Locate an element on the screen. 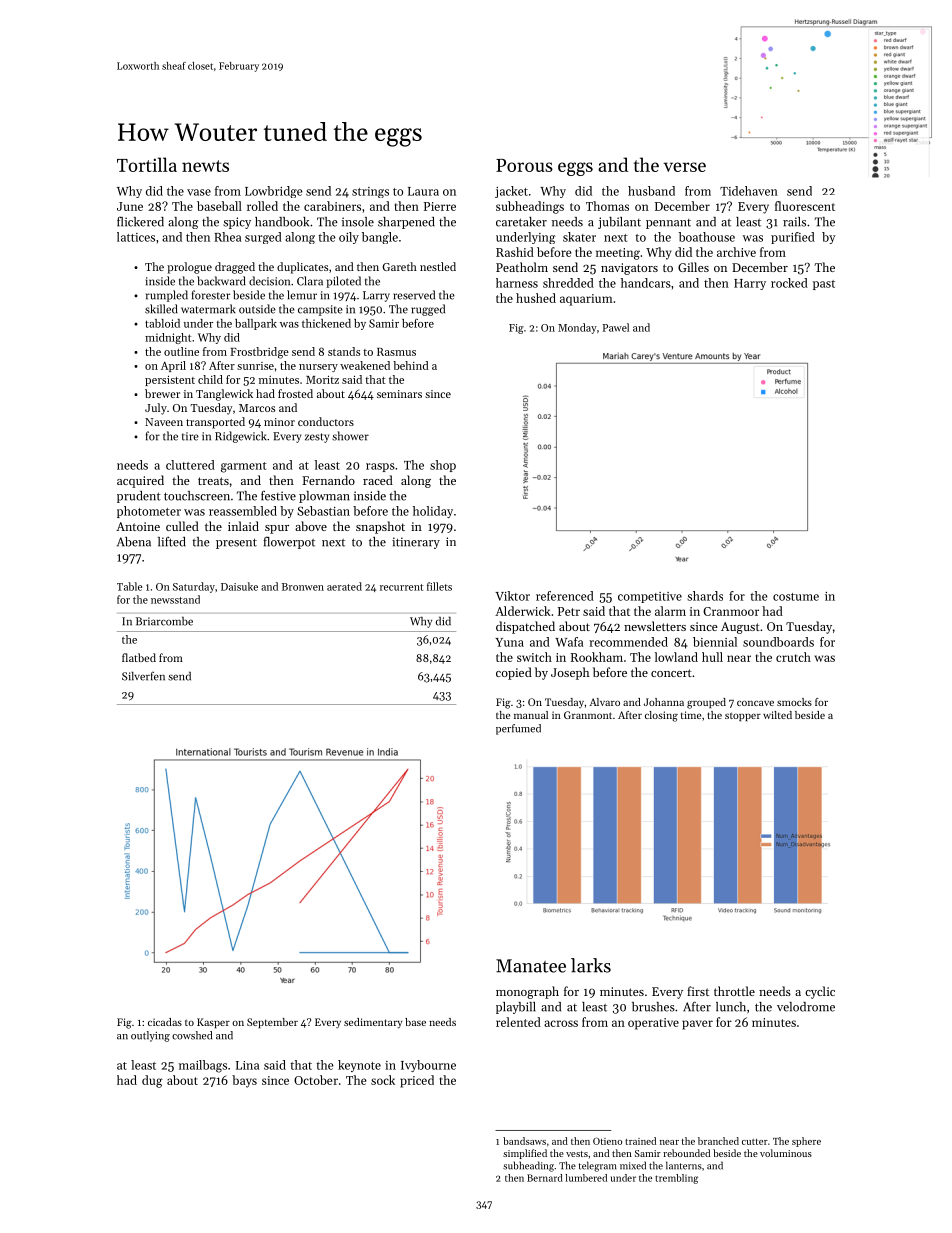  sedimentary is located at coordinates (373, 1023).
